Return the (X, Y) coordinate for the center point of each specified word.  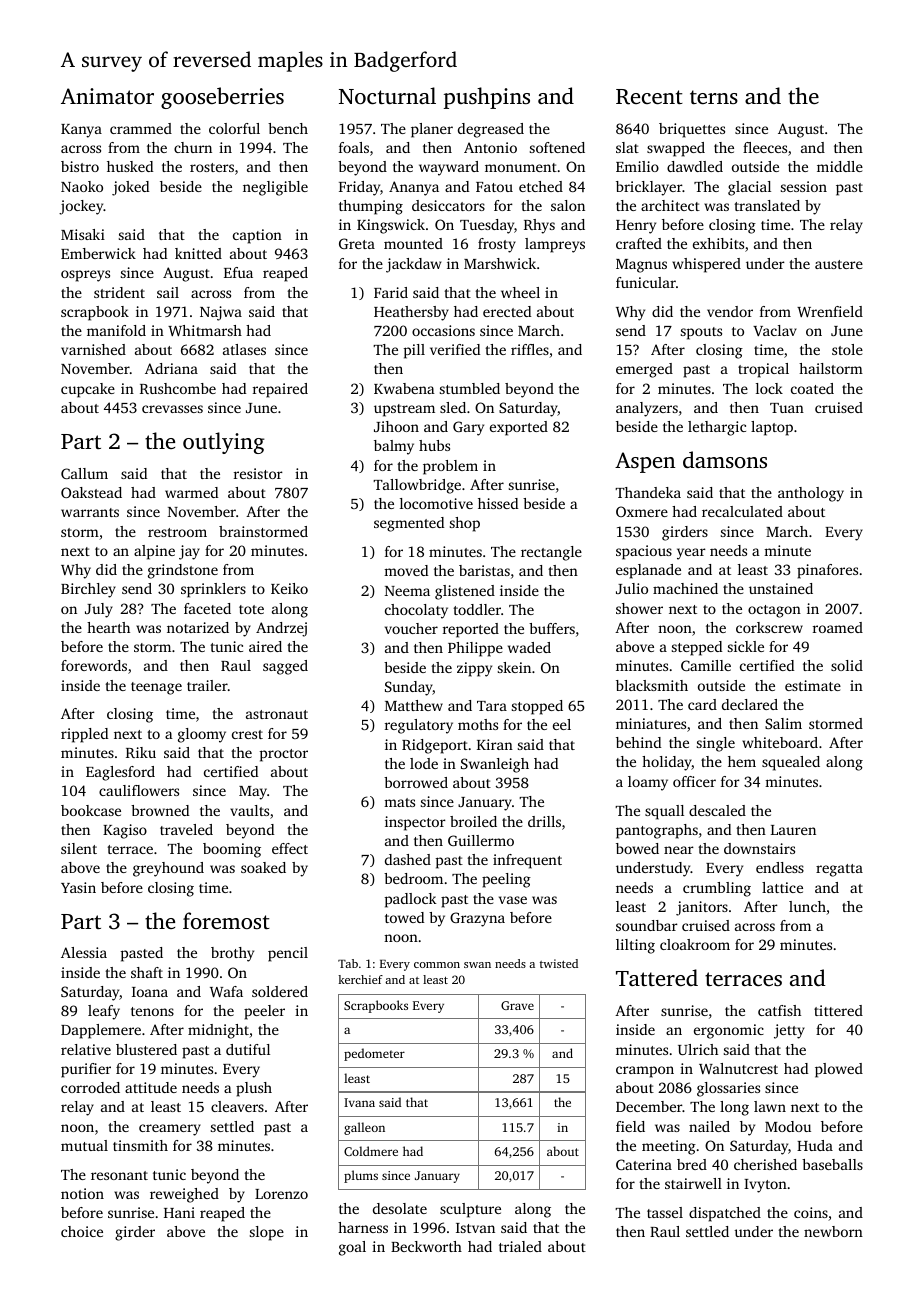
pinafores (827, 571)
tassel (665, 1212)
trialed (520, 1246)
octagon (774, 611)
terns (714, 97)
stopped (537, 707)
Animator (107, 96)
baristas (484, 570)
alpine (154, 552)
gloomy (202, 735)
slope (267, 1233)
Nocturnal (387, 95)
